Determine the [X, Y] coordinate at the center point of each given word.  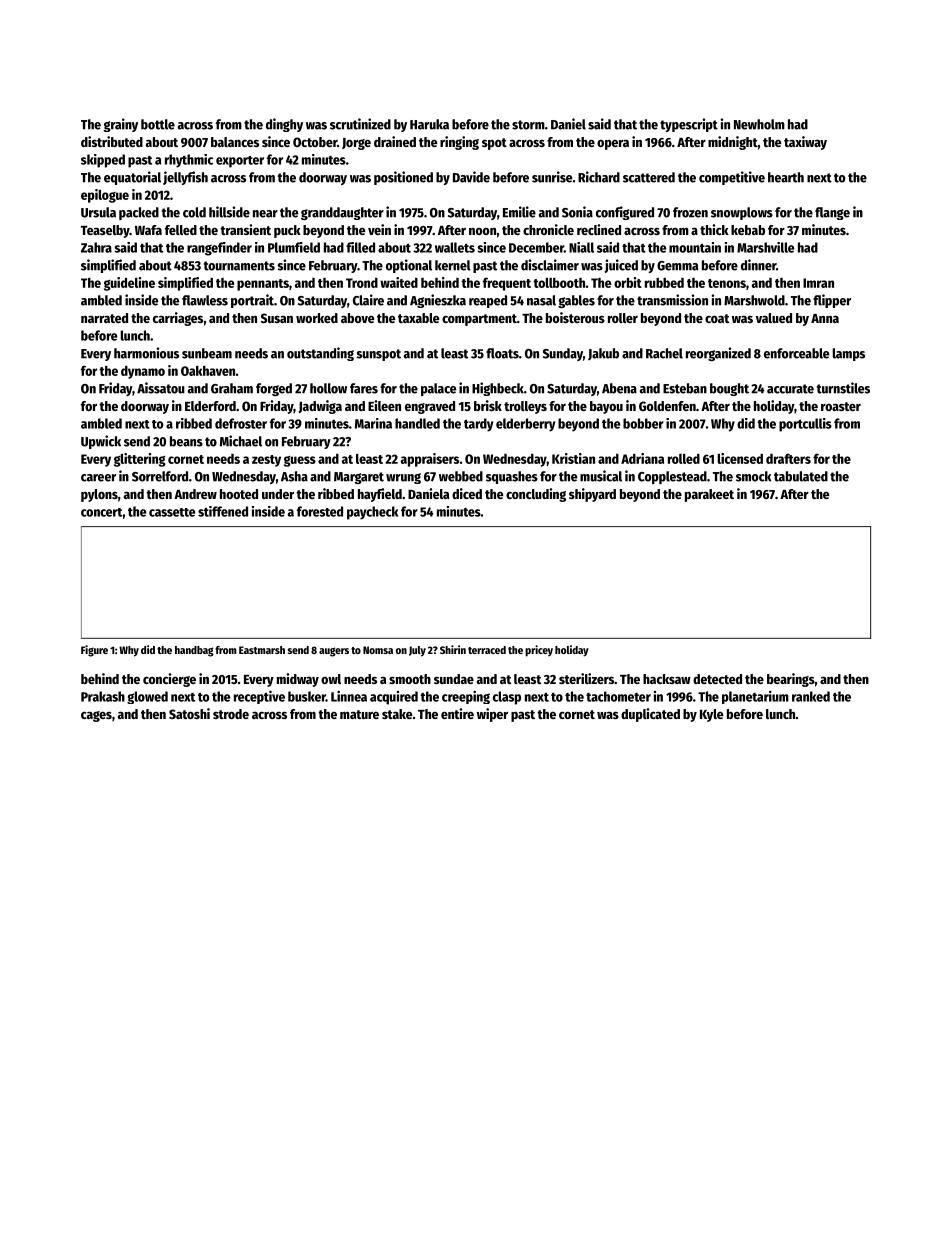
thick [714, 229]
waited [399, 282]
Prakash [103, 696]
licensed [740, 458]
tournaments [239, 266]
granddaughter [342, 213]
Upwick [101, 442]
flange [832, 213]
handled [417, 423]
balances [235, 142]
